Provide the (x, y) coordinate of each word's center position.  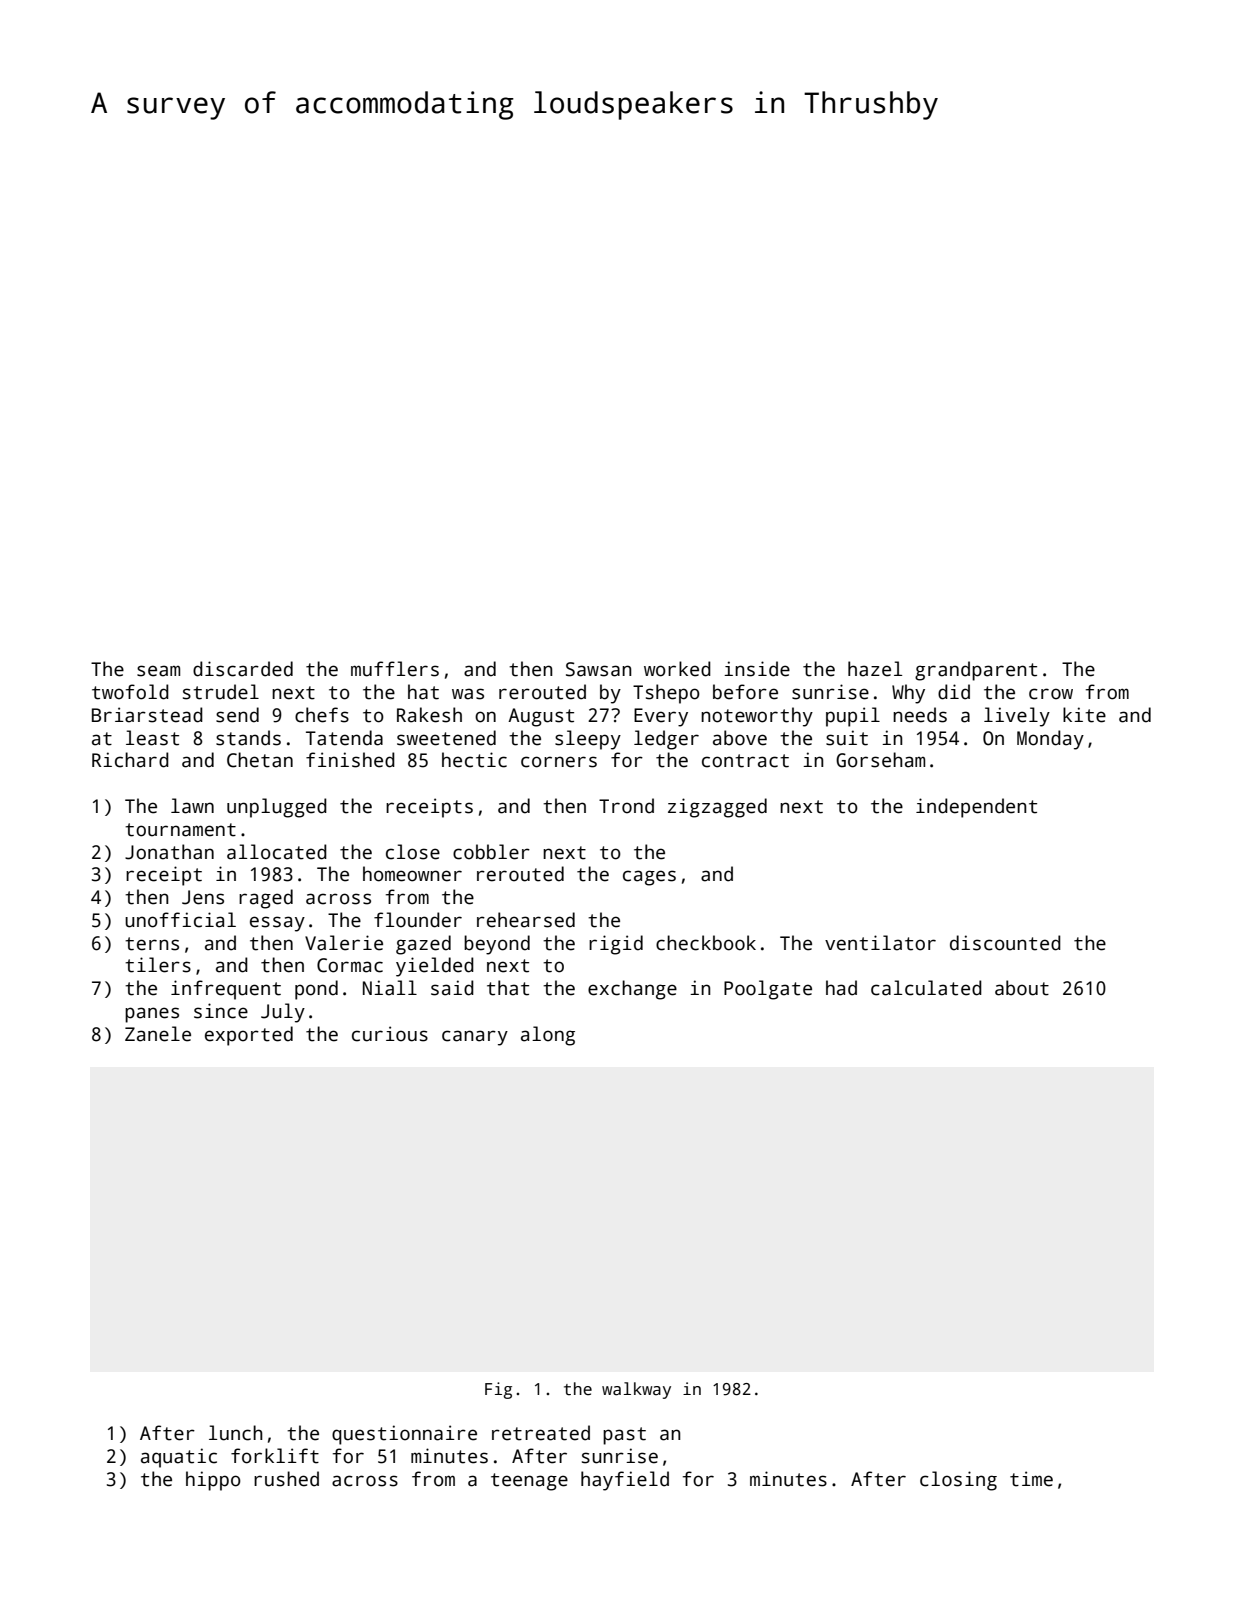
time (1031, 1479)
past (624, 1436)
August (541, 717)
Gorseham (880, 760)
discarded (243, 669)
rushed (286, 1479)
